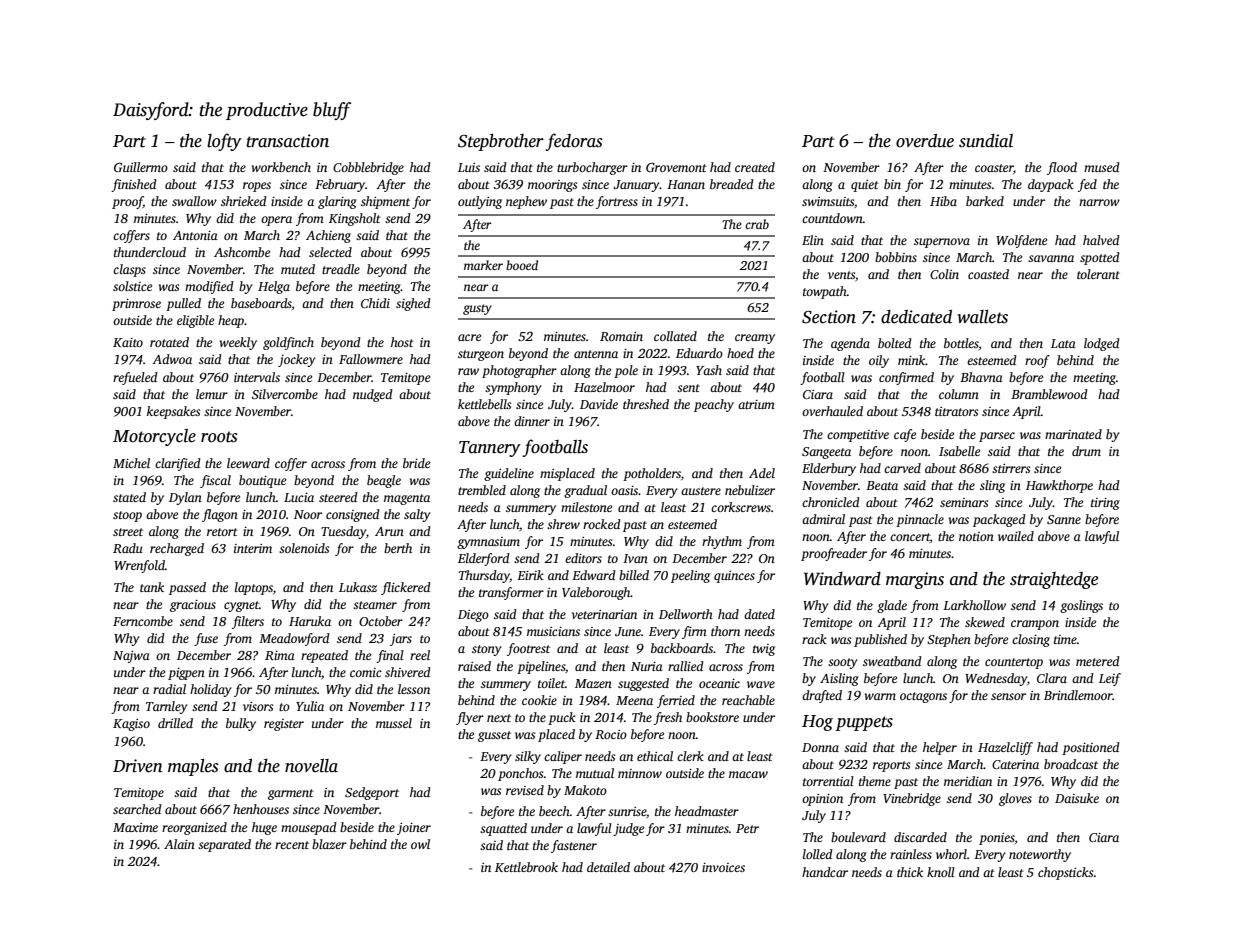 This screenshot has width=1233, height=952. What do you see at coordinates (1040, 855) in the screenshot?
I see `noteworthy` at bounding box center [1040, 855].
